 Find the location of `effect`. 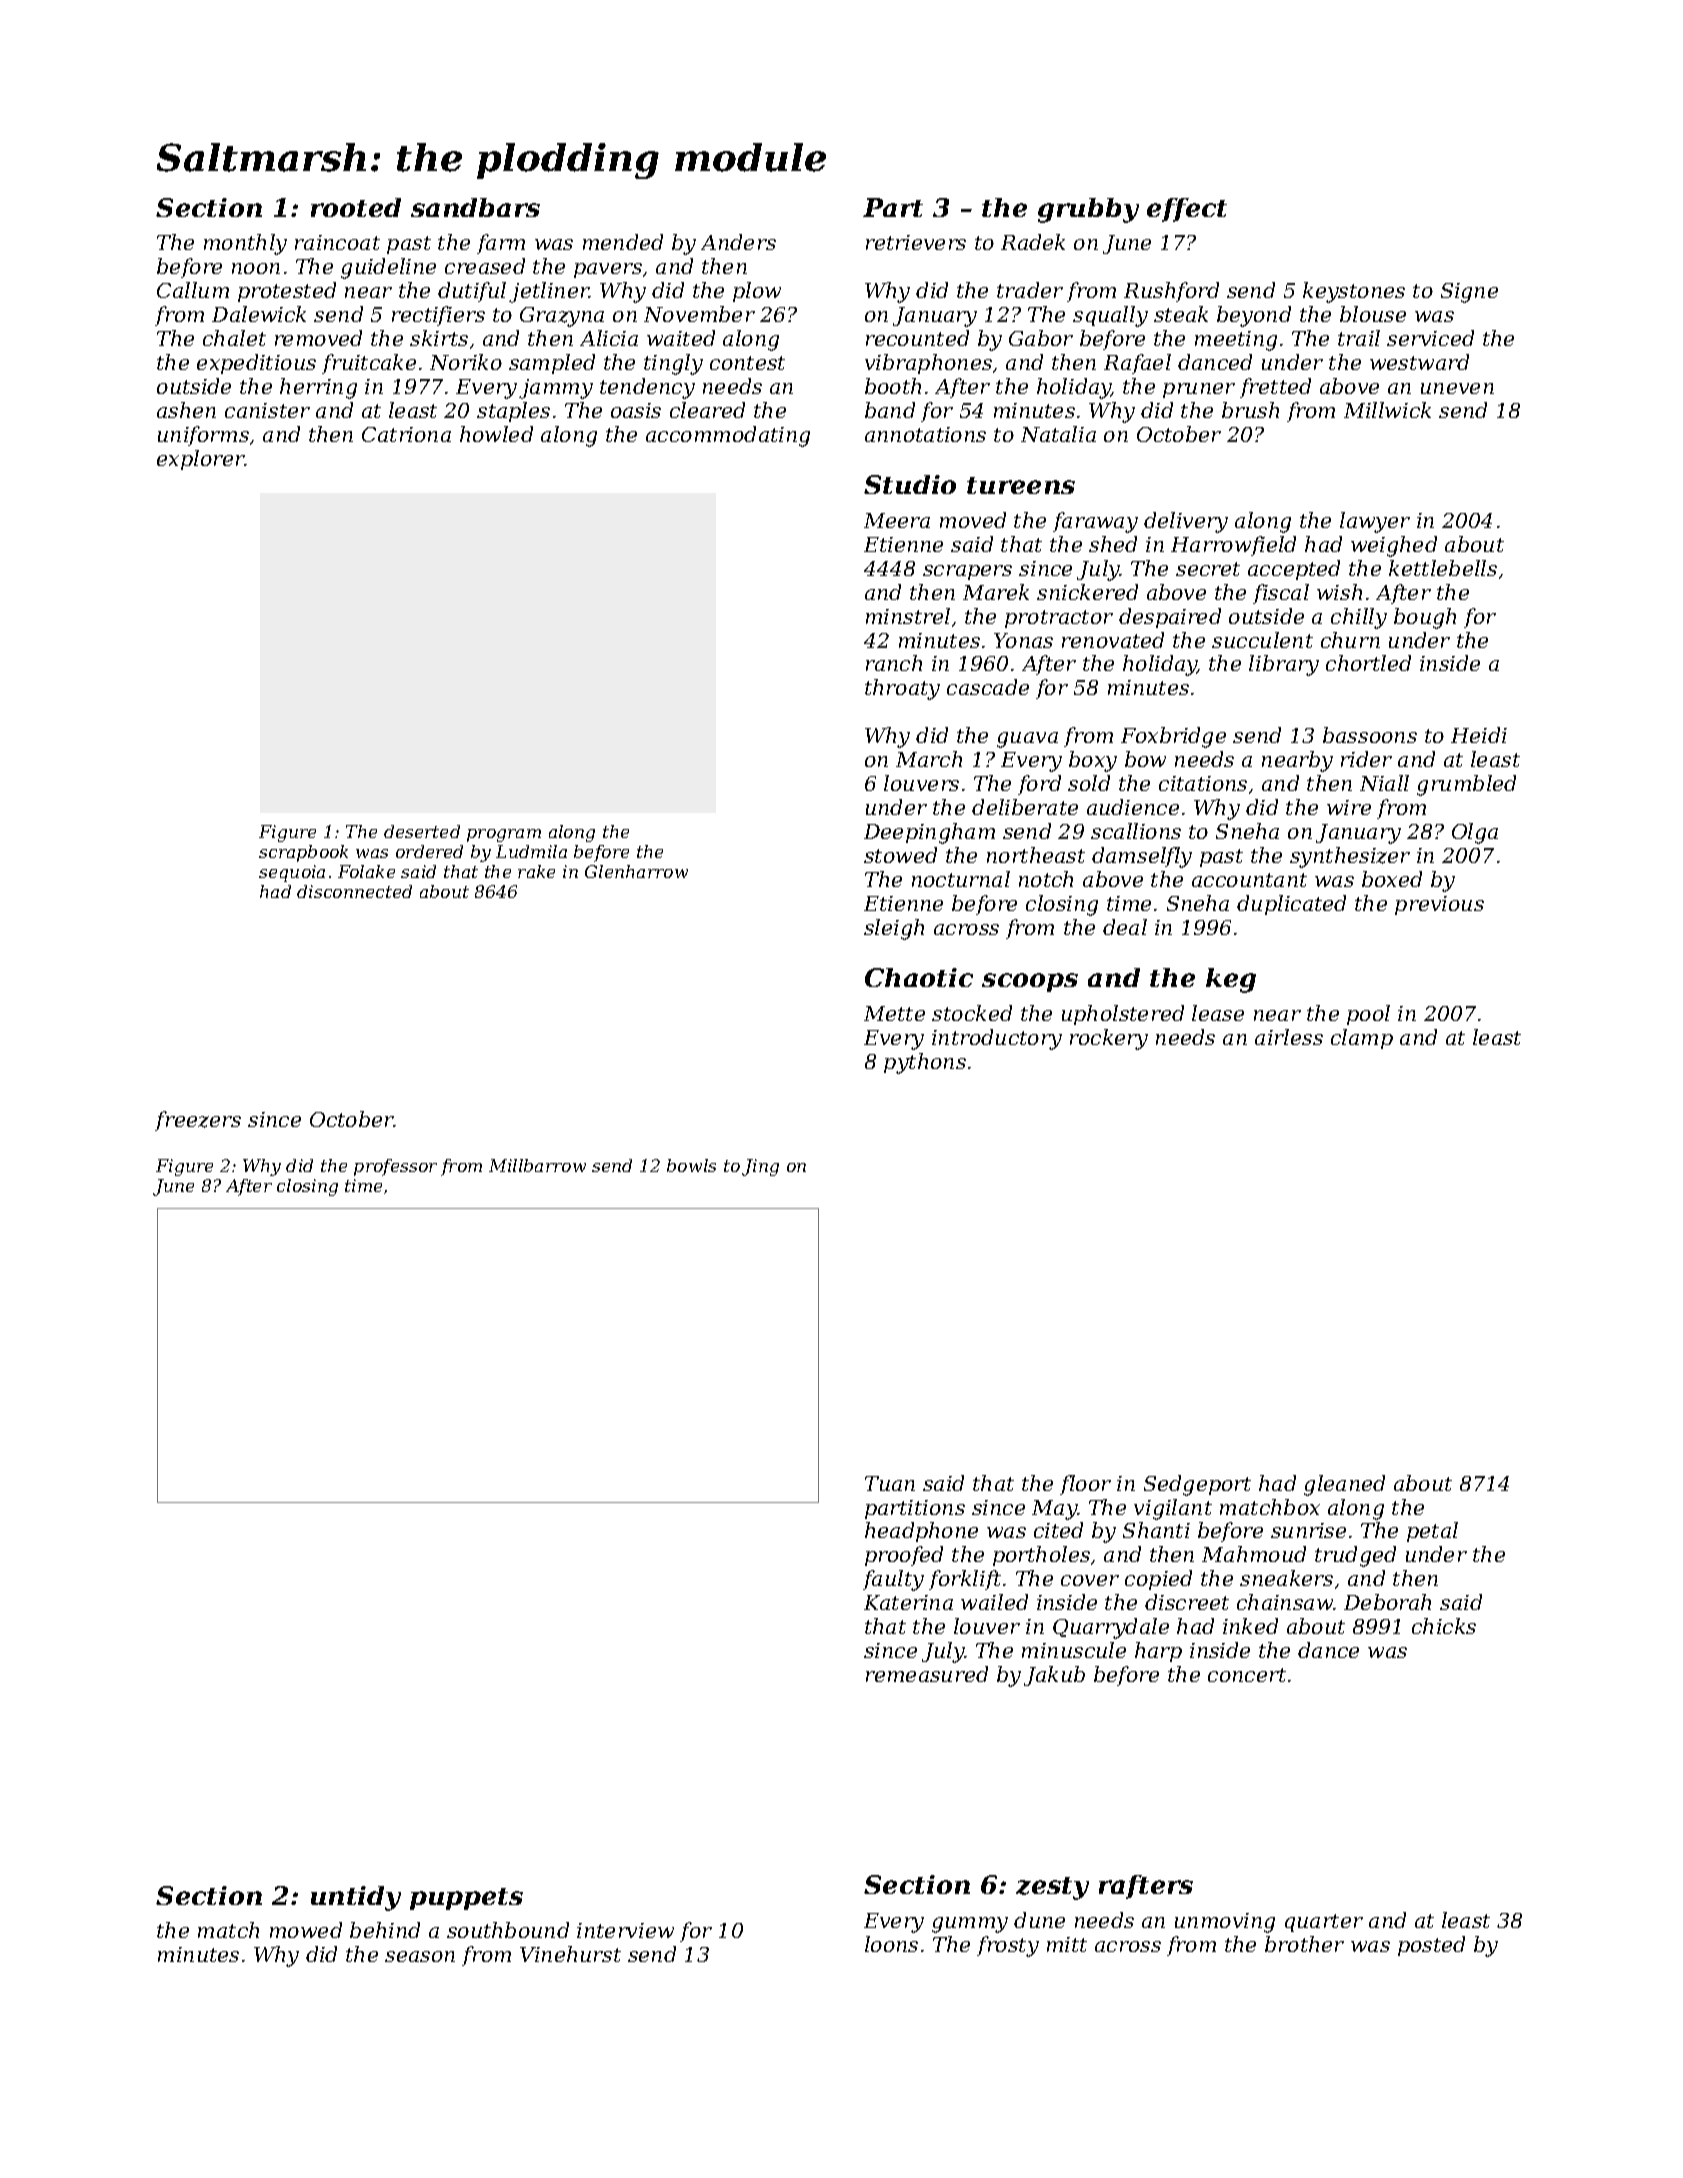

effect is located at coordinates (1187, 210).
